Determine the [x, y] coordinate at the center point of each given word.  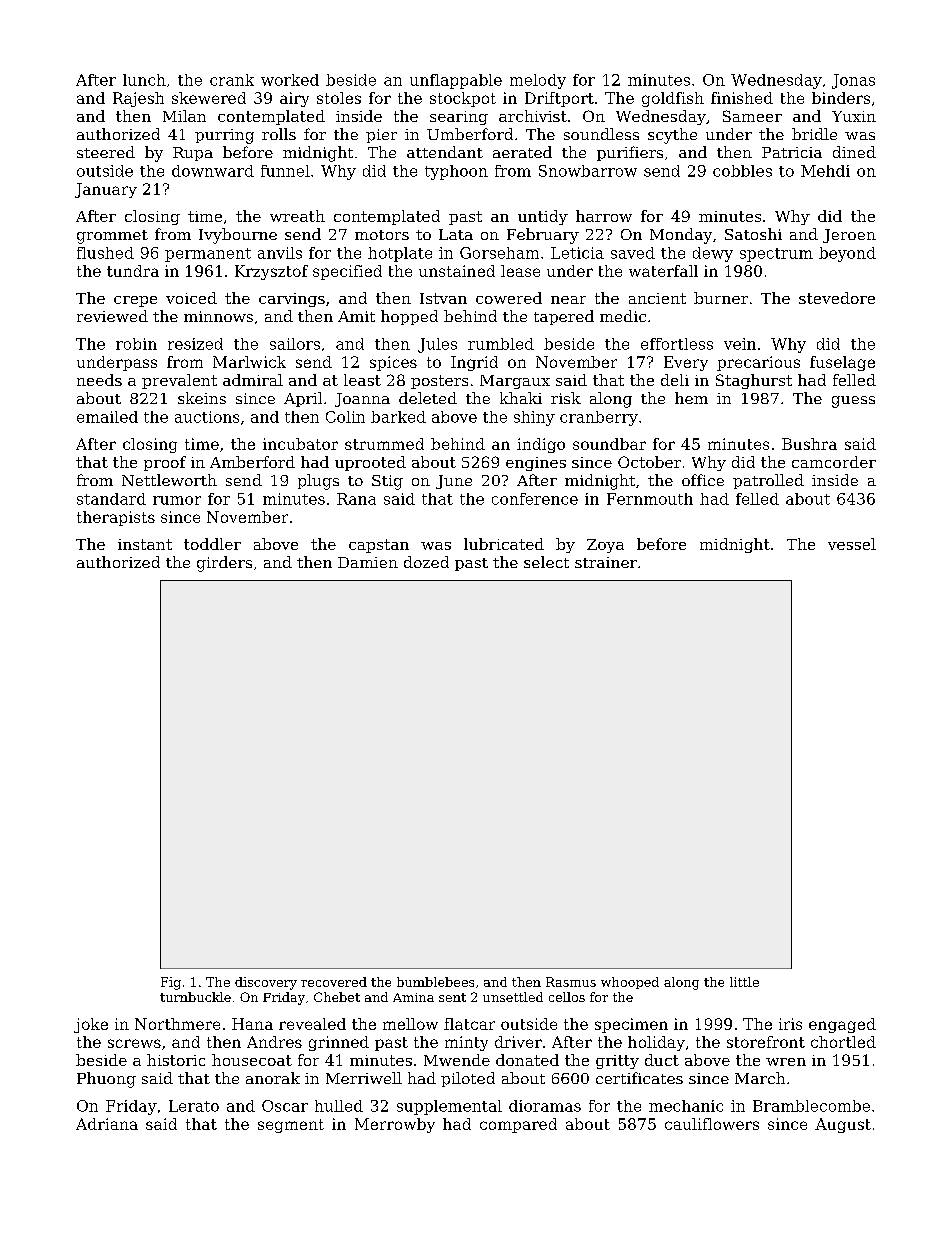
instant [145, 544]
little [744, 982]
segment [291, 1126]
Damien [368, 562]
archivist [533, 116]
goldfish [673, 99]
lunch [144, 80]
